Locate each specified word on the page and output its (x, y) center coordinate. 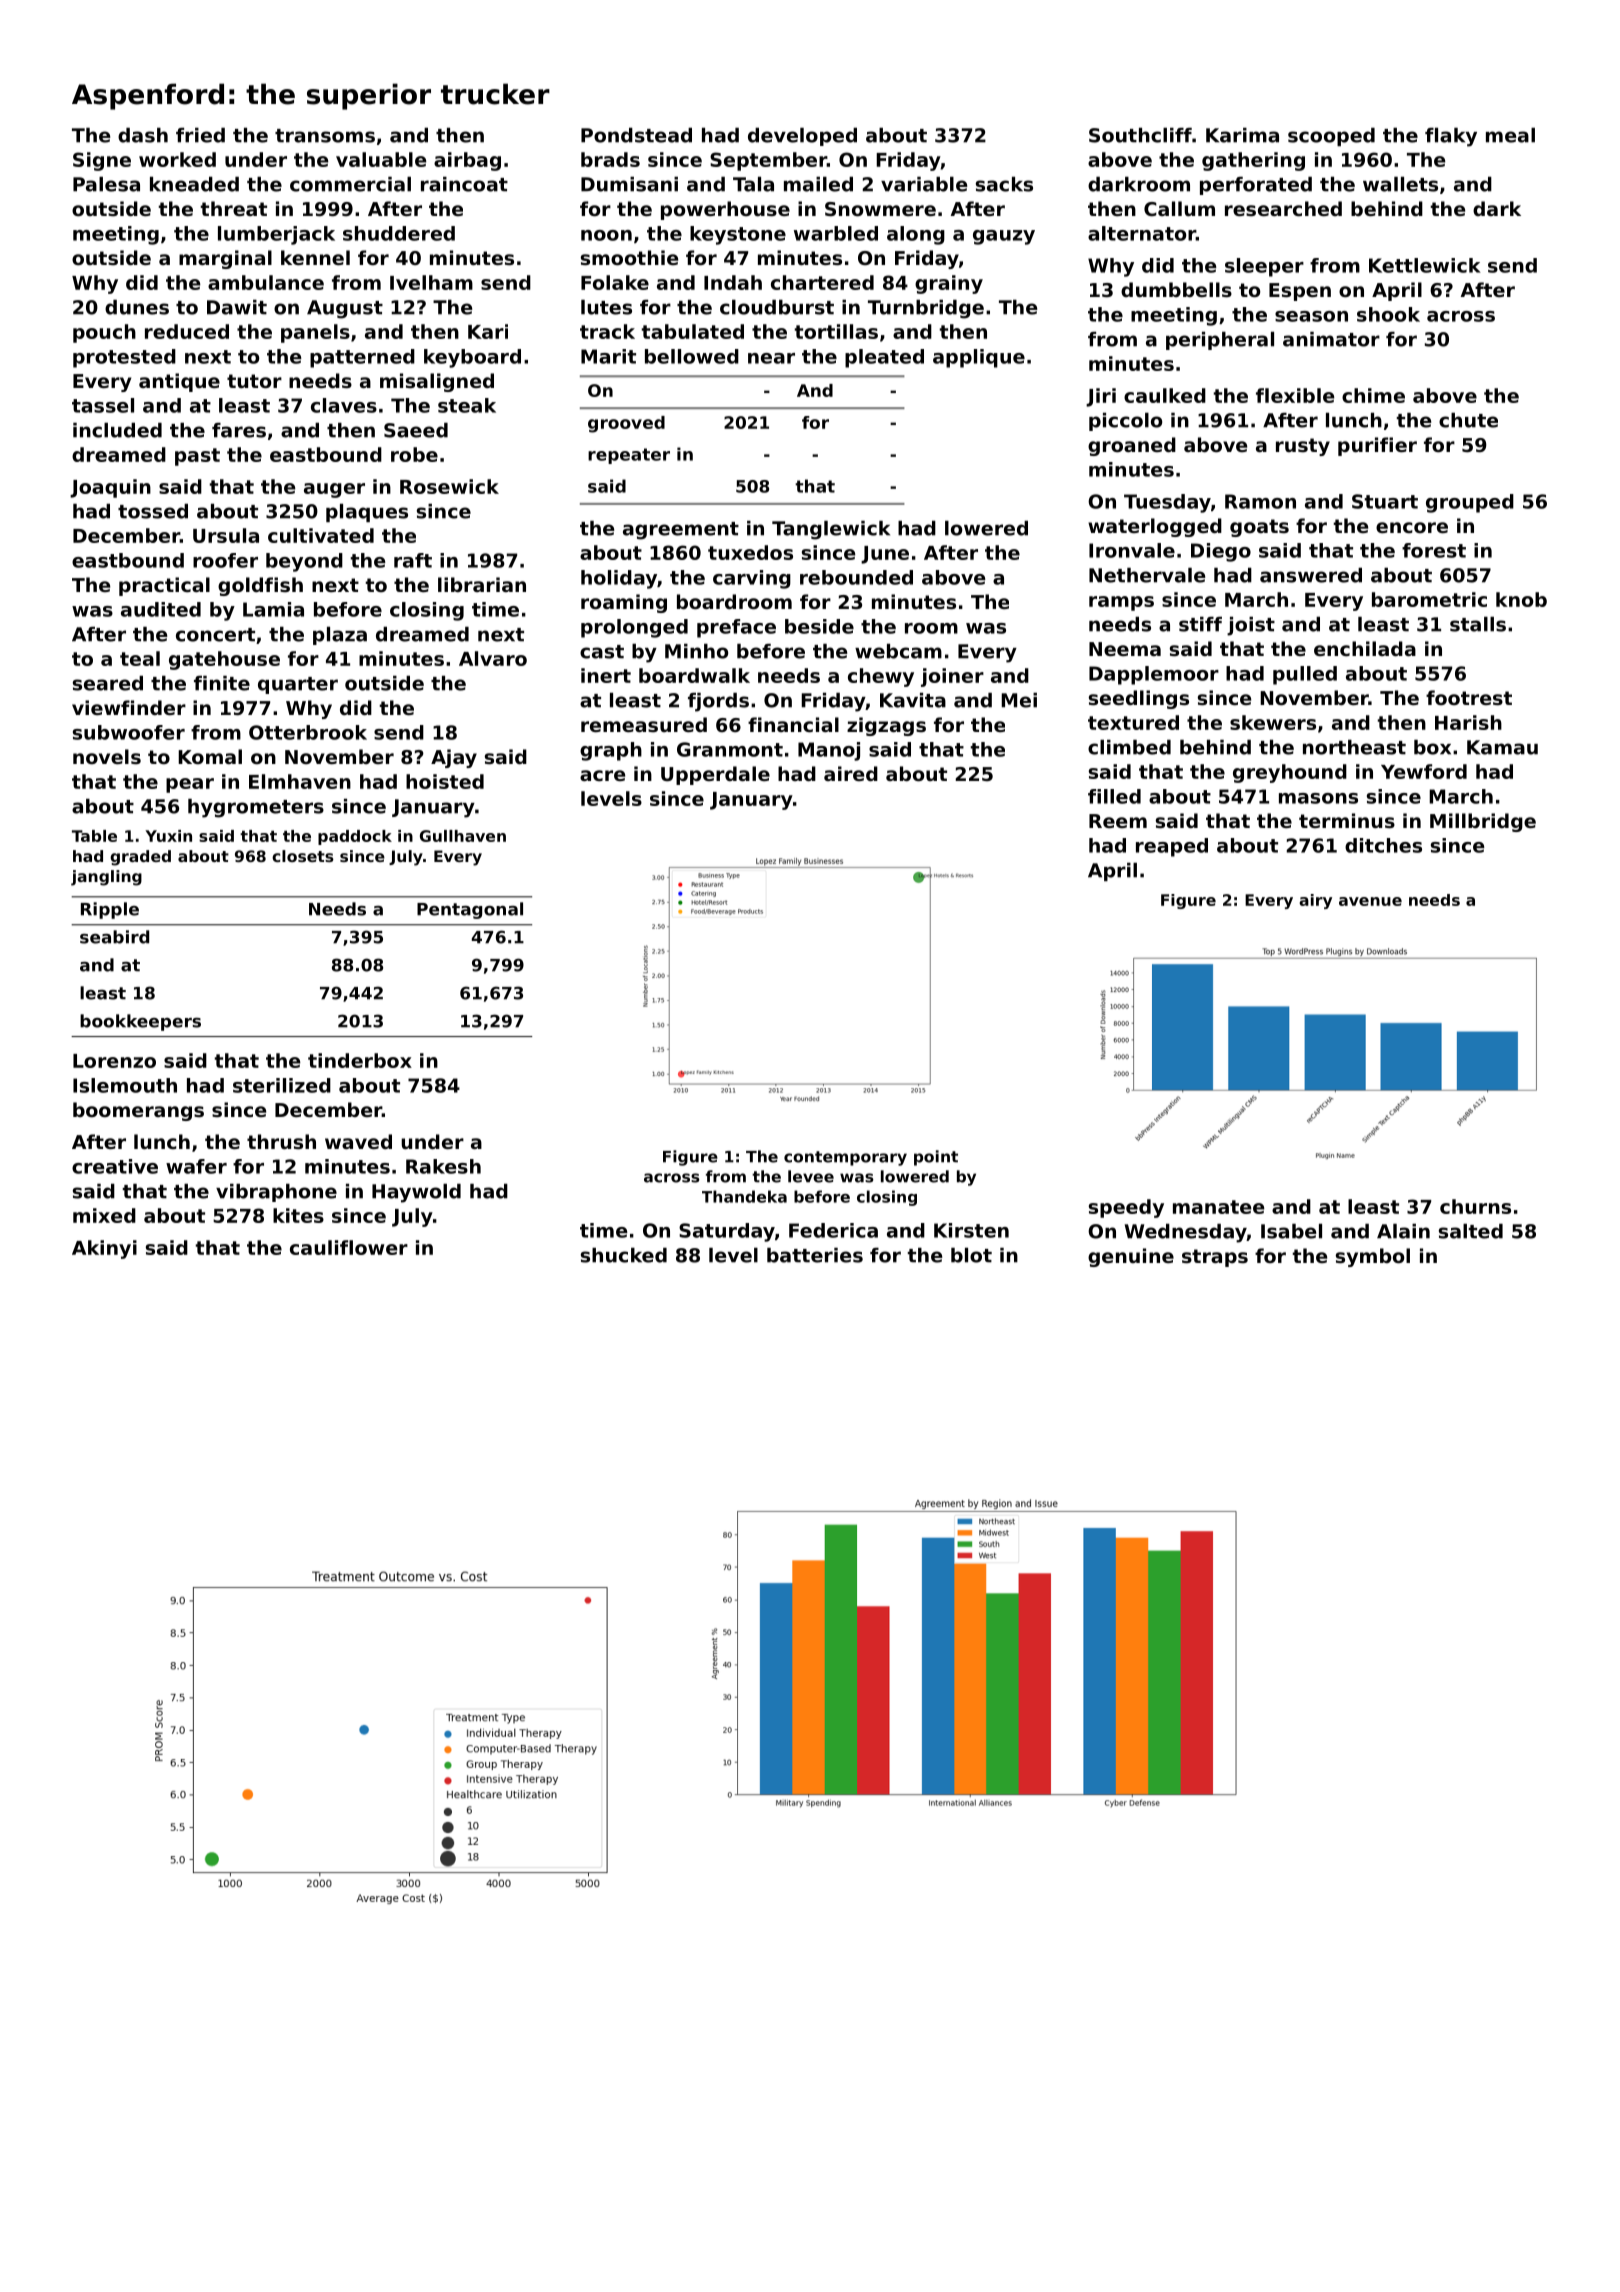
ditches (1383, 845)
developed (802, 137)
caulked (1165, 395)
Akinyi (104, 1249)
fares (239, 430)
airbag (467, 161)
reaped (1172, 847)
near (771, 358)
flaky (1451, 137)
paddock (355, 837)
